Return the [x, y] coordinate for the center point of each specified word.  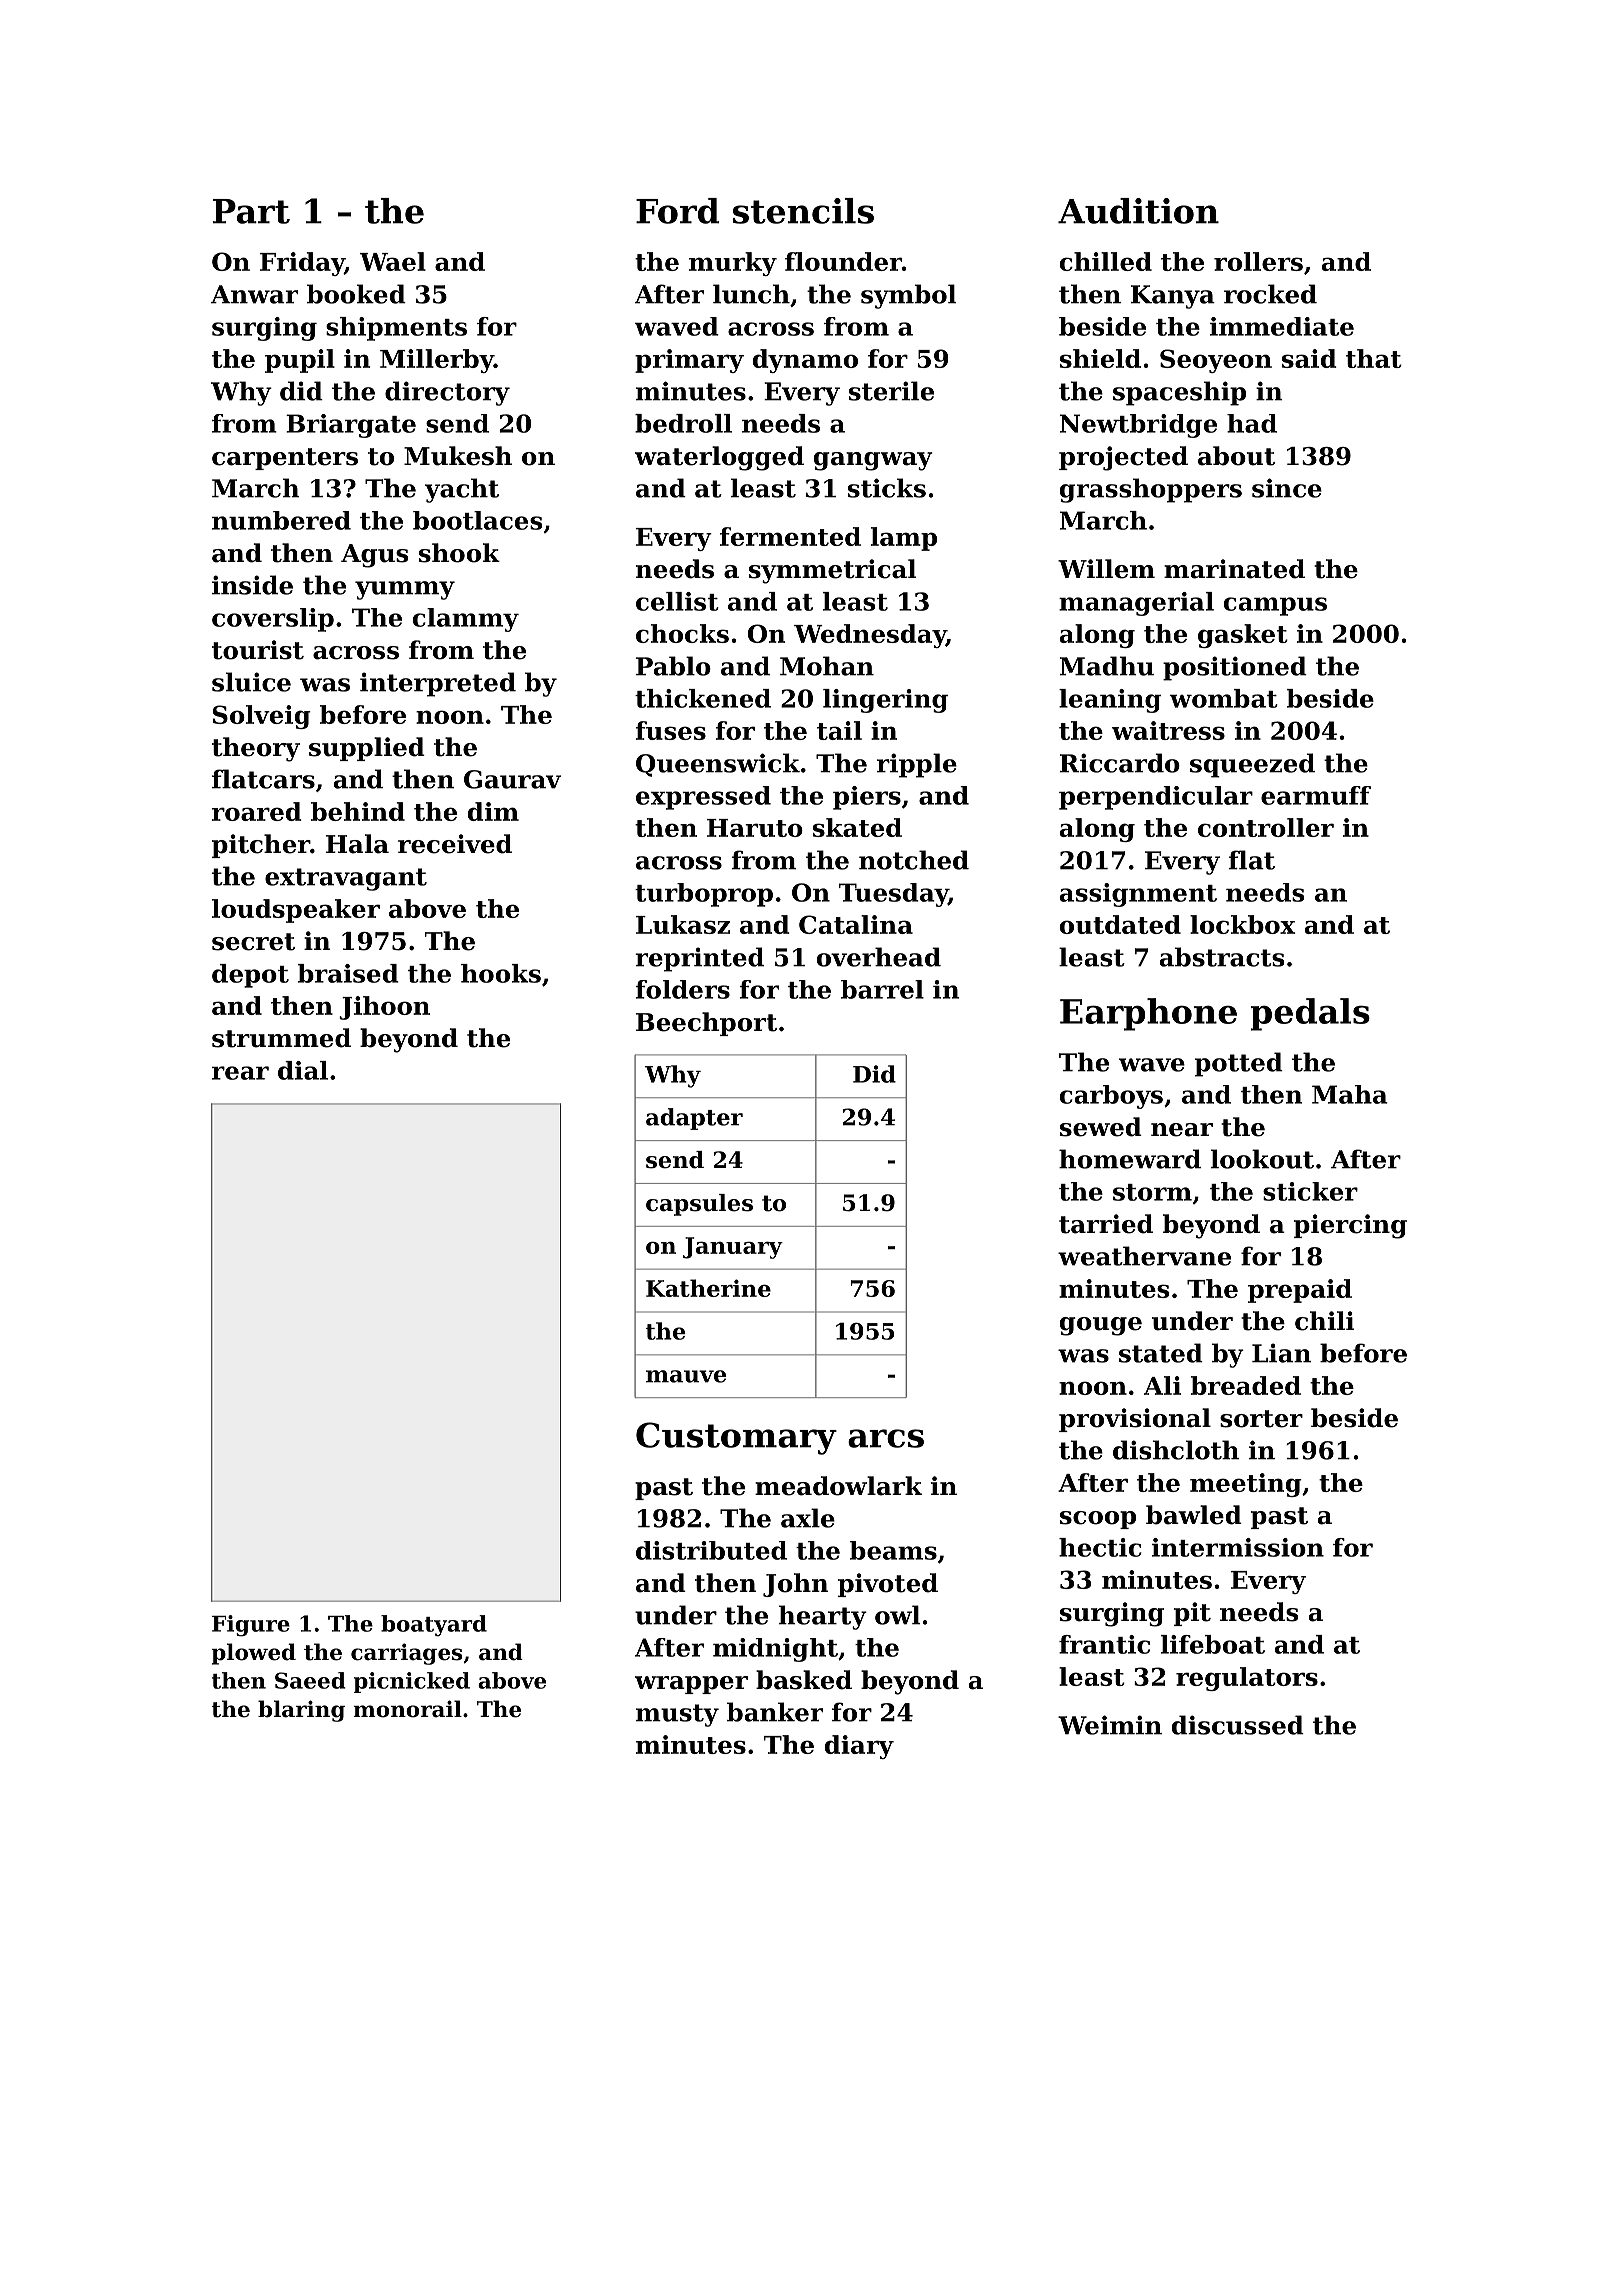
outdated [1120, 924]
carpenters [285, 459]
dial [303, 1070]
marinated [1234, 569]
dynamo [805, 361]
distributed [711, 1550]
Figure [251, 1626]
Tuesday [893, 895]
